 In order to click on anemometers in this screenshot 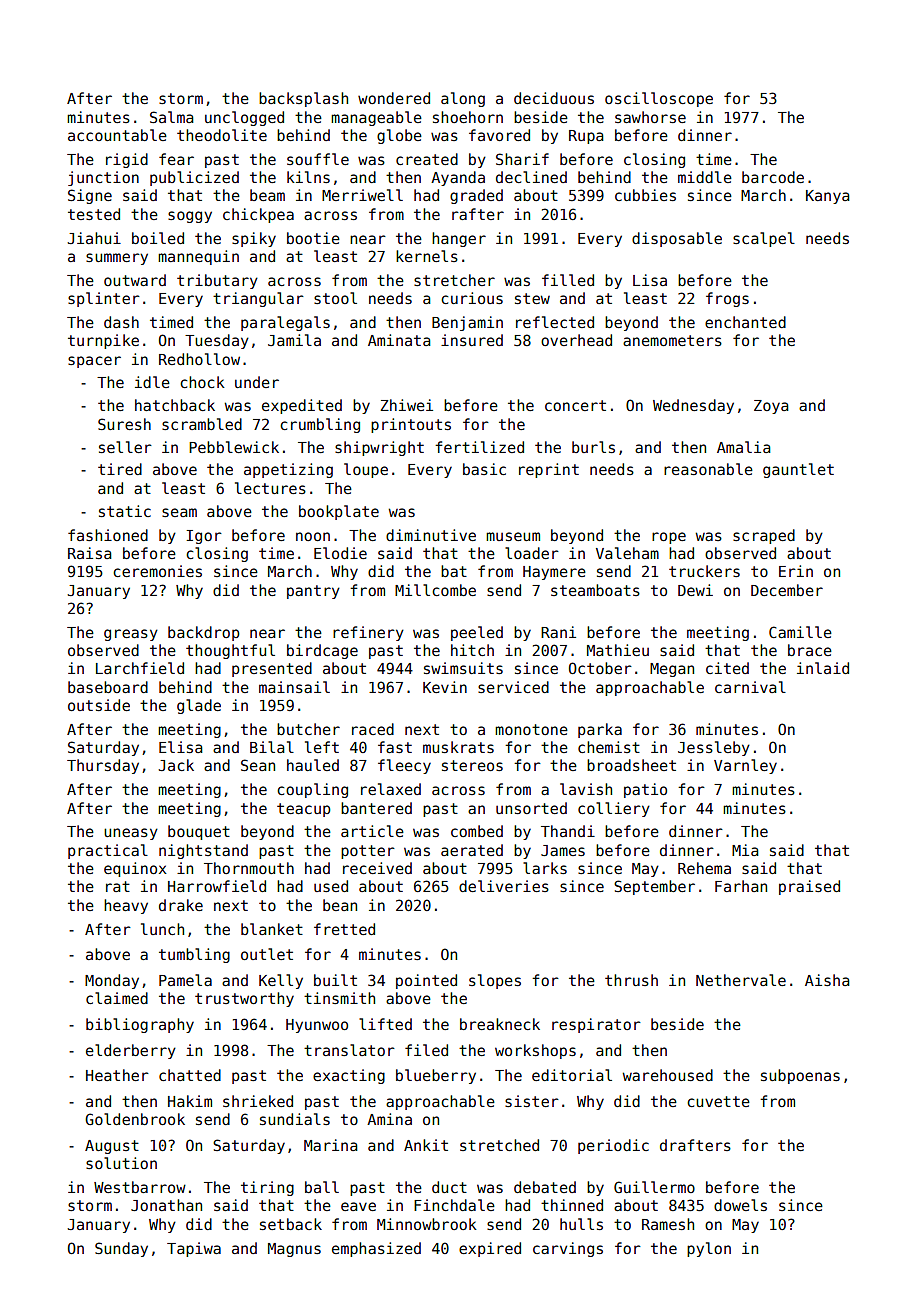, I will do `click(672, 340)`.
